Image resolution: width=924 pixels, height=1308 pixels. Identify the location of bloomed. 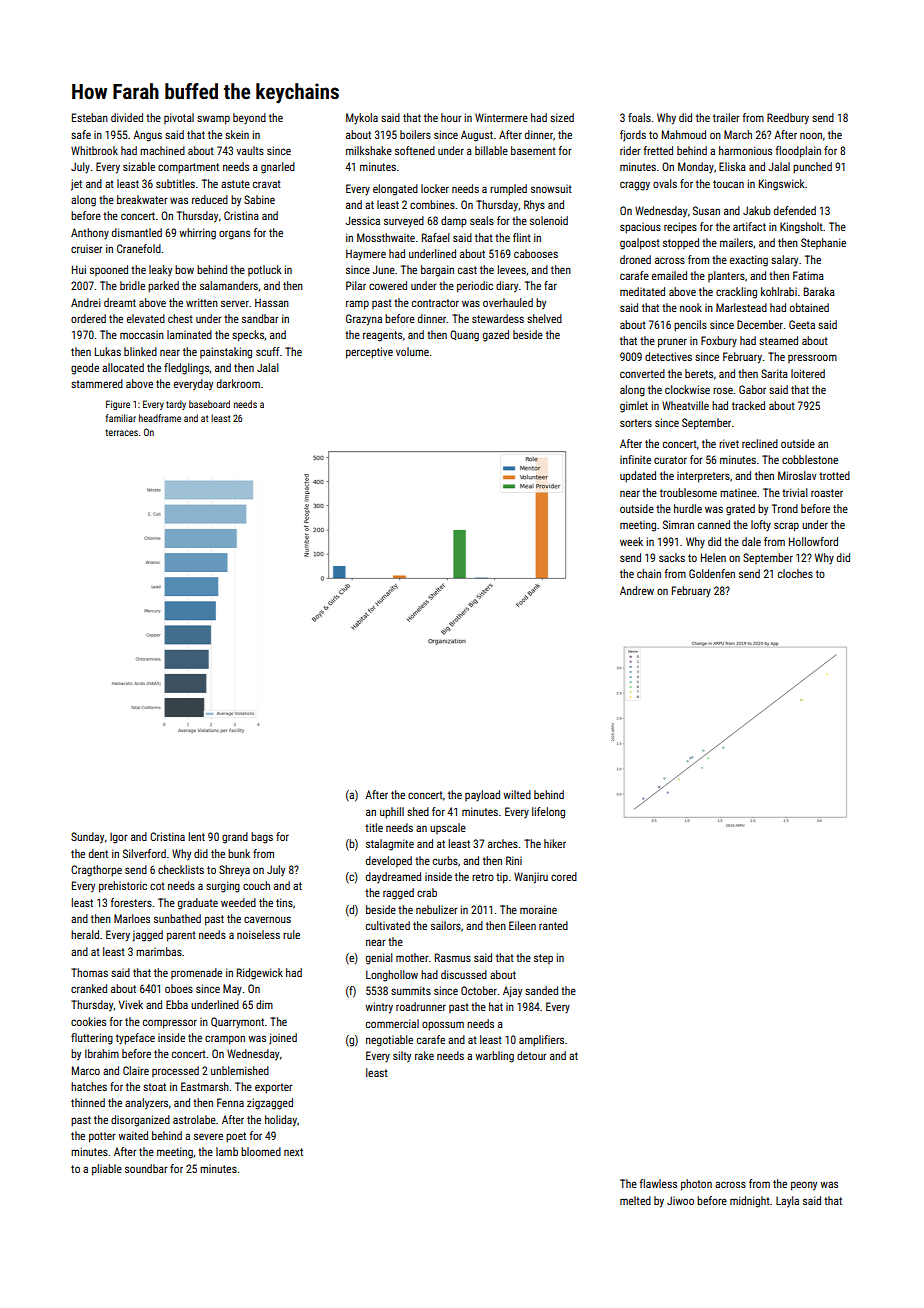
(261, 1151).
